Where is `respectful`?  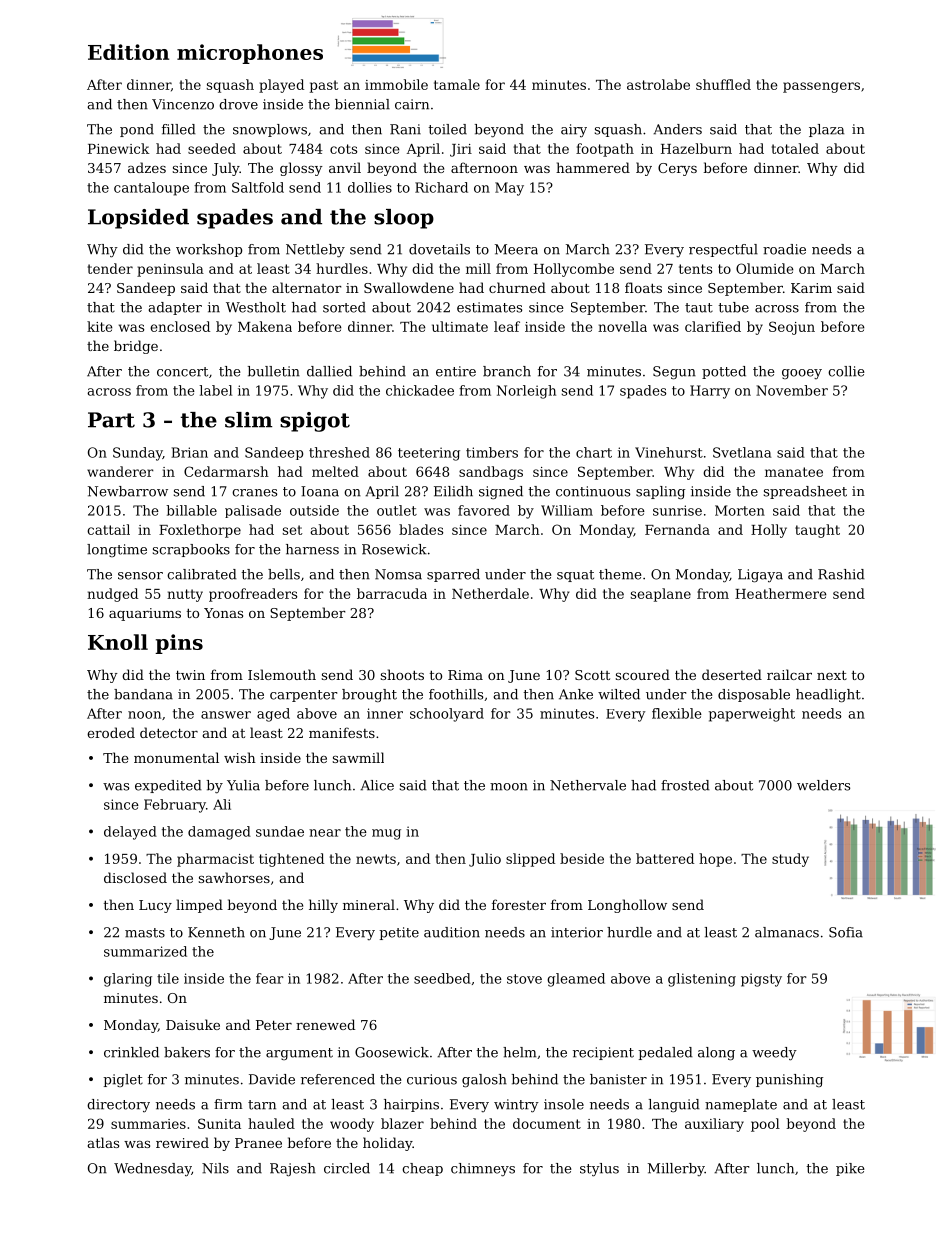 respectful is located at coordinates (723, 250).
